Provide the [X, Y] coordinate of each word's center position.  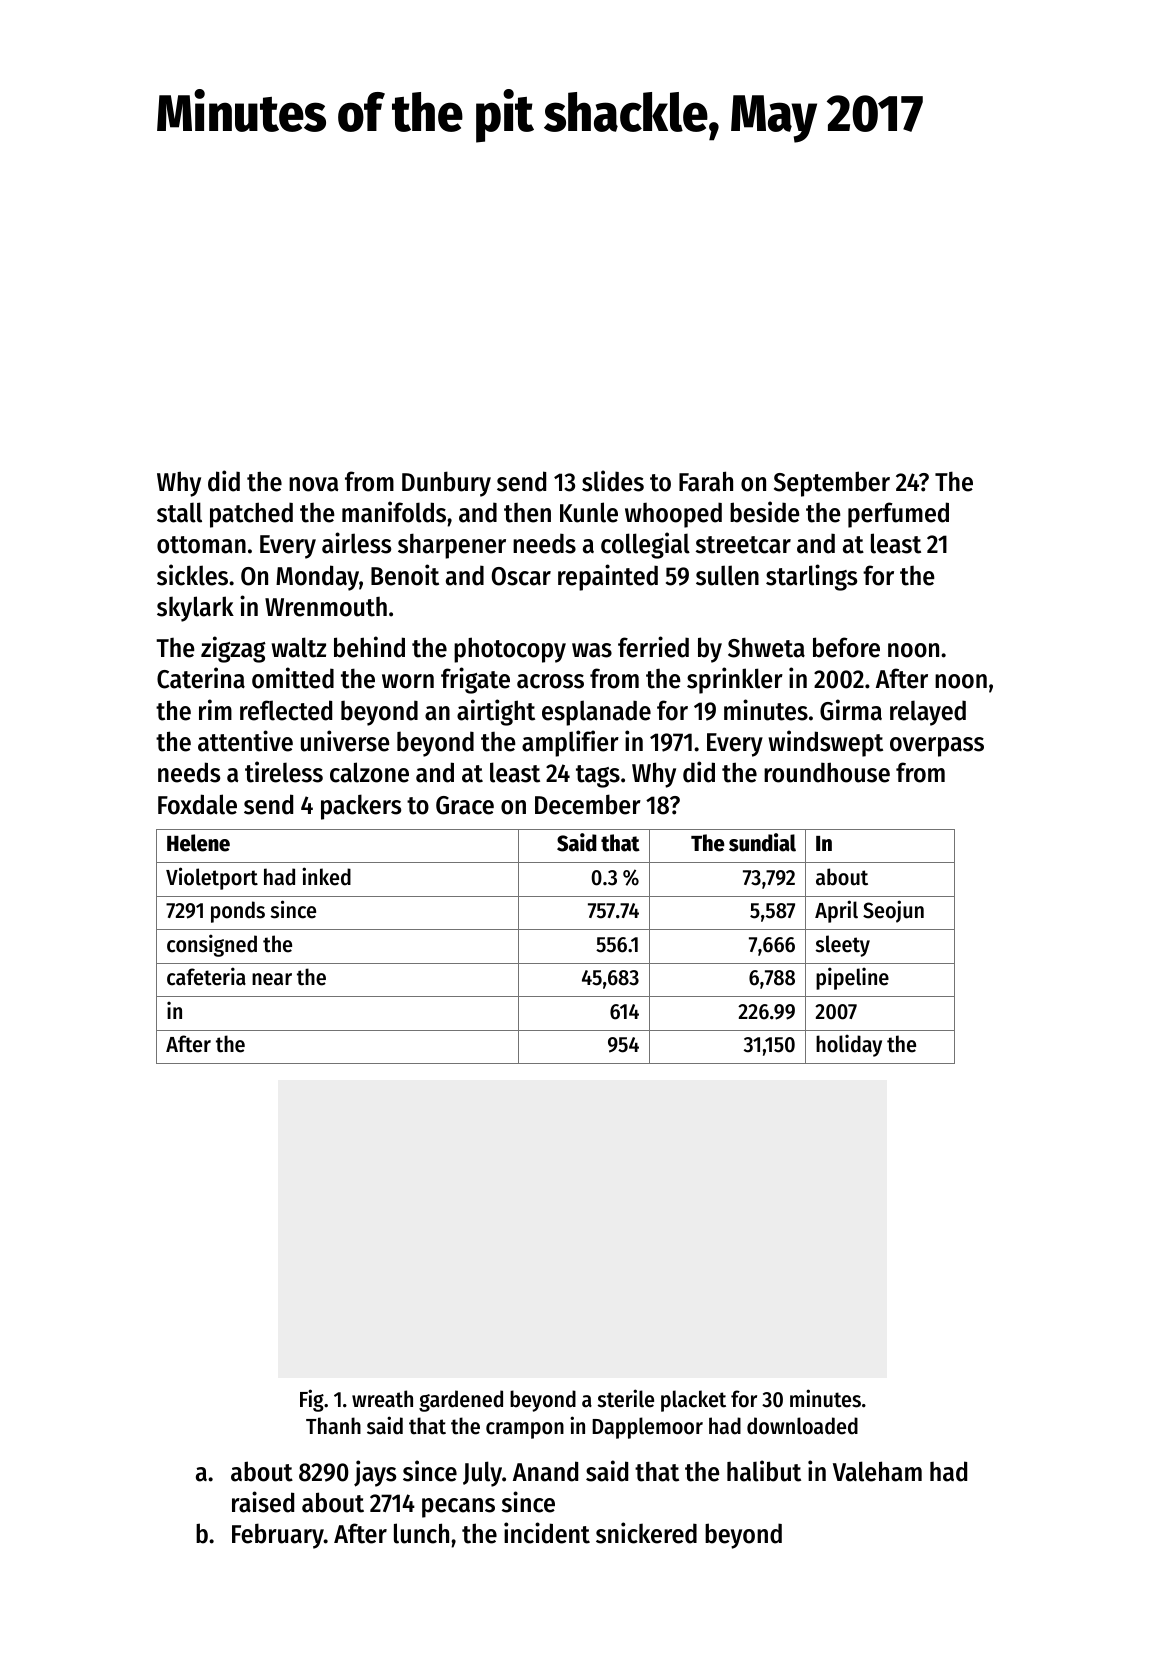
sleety [843, 946]
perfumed [898, 515]
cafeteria [206, 976]
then [527, 513]
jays [375, 1473]
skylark [195, 609]
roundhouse [827, 772]
